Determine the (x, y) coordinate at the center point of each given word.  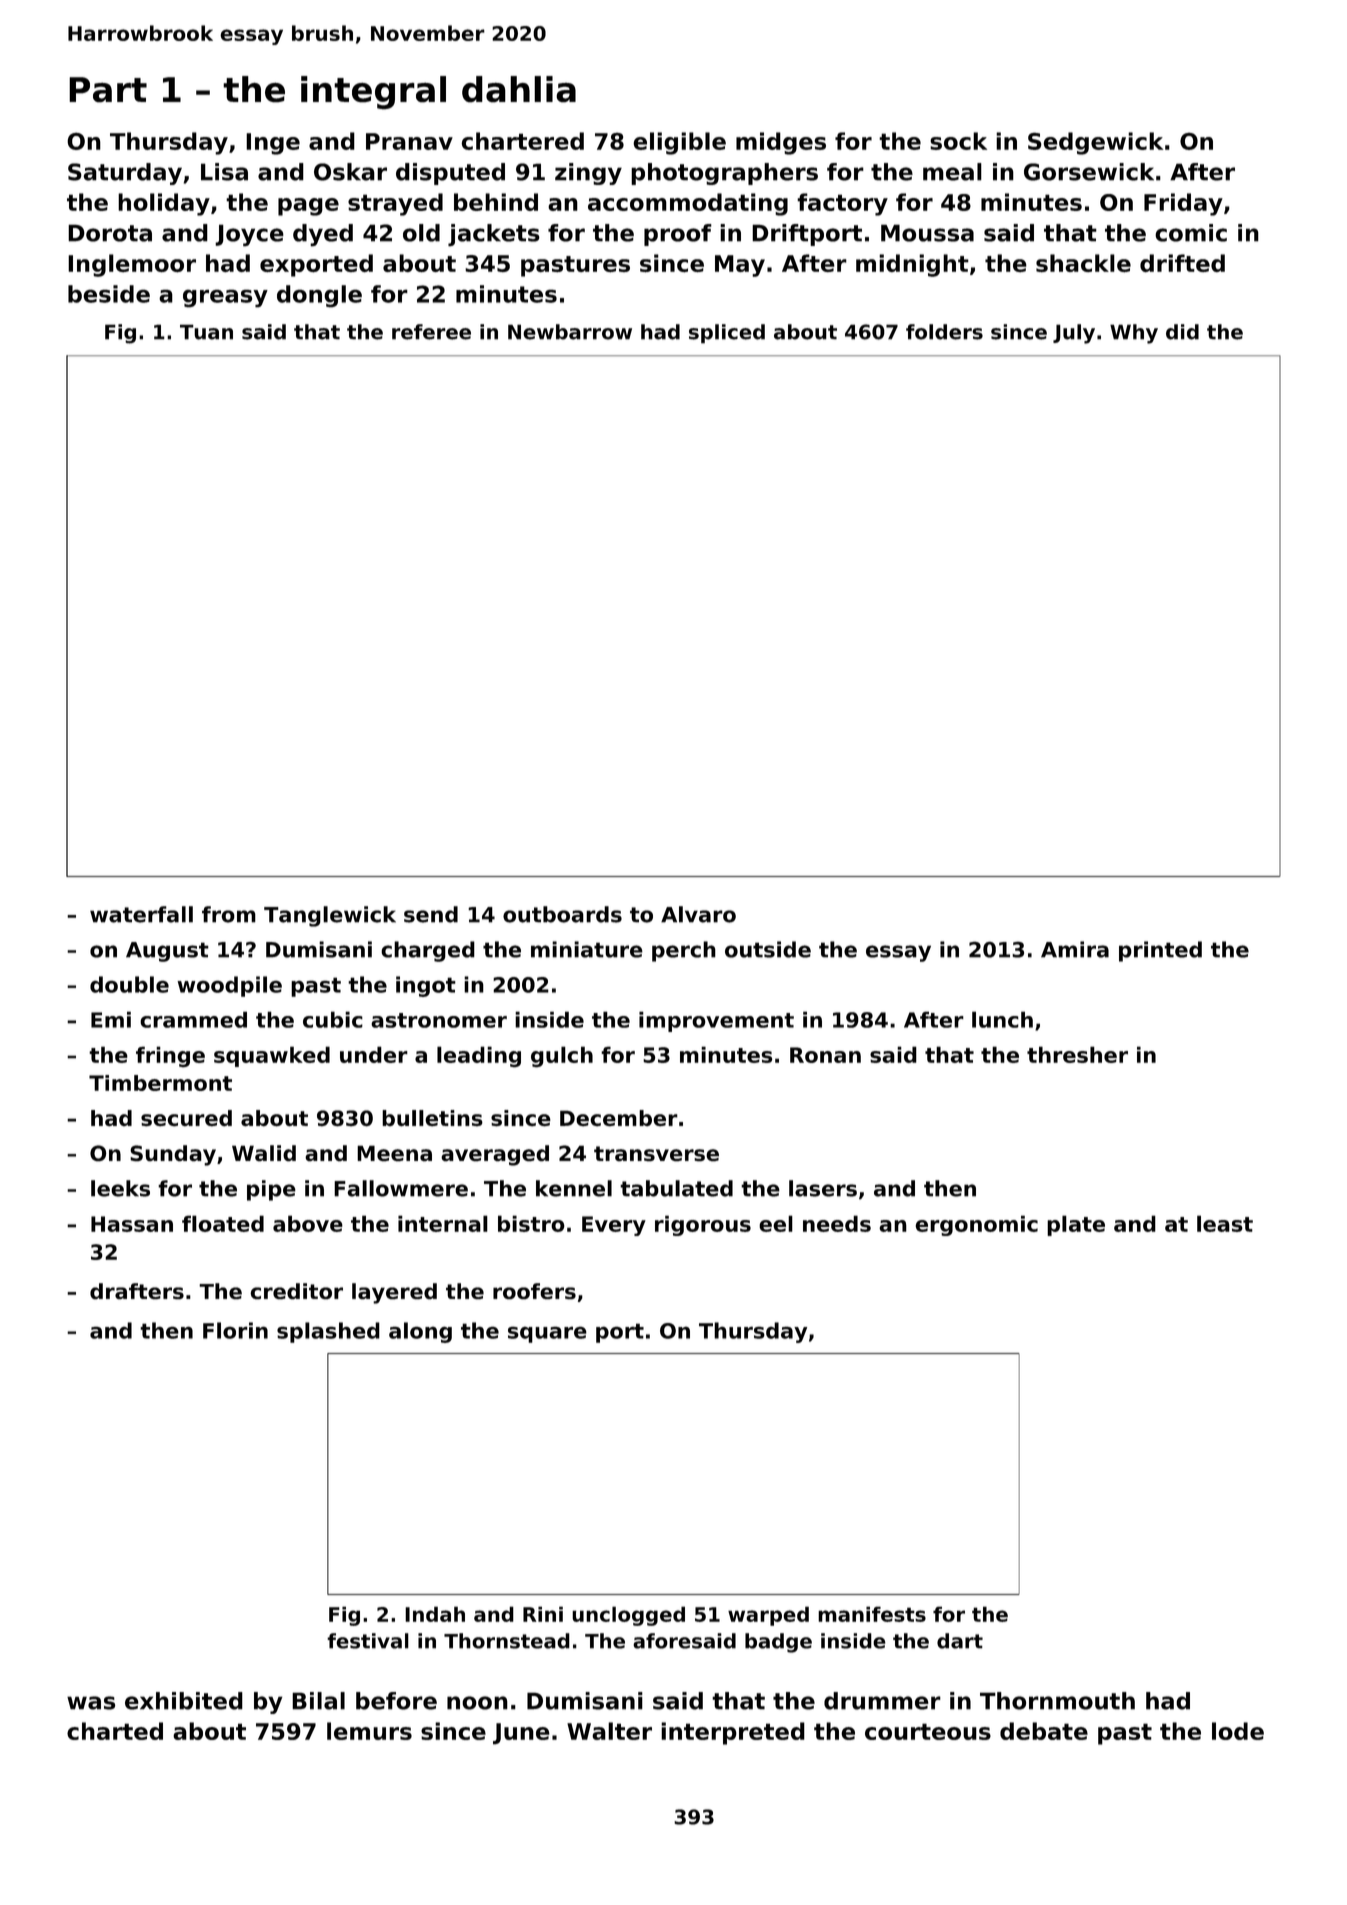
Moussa (927, 233)
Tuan (206, 332)
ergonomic (977, 1225)
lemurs (369, 1731)
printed (1160, 951)
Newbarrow (570, 332)
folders (944, 332)
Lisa (224, 172)
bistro (531, 1223)
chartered (522, 141)
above (308, 1223)
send (431, 914)
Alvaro (698, 914)
